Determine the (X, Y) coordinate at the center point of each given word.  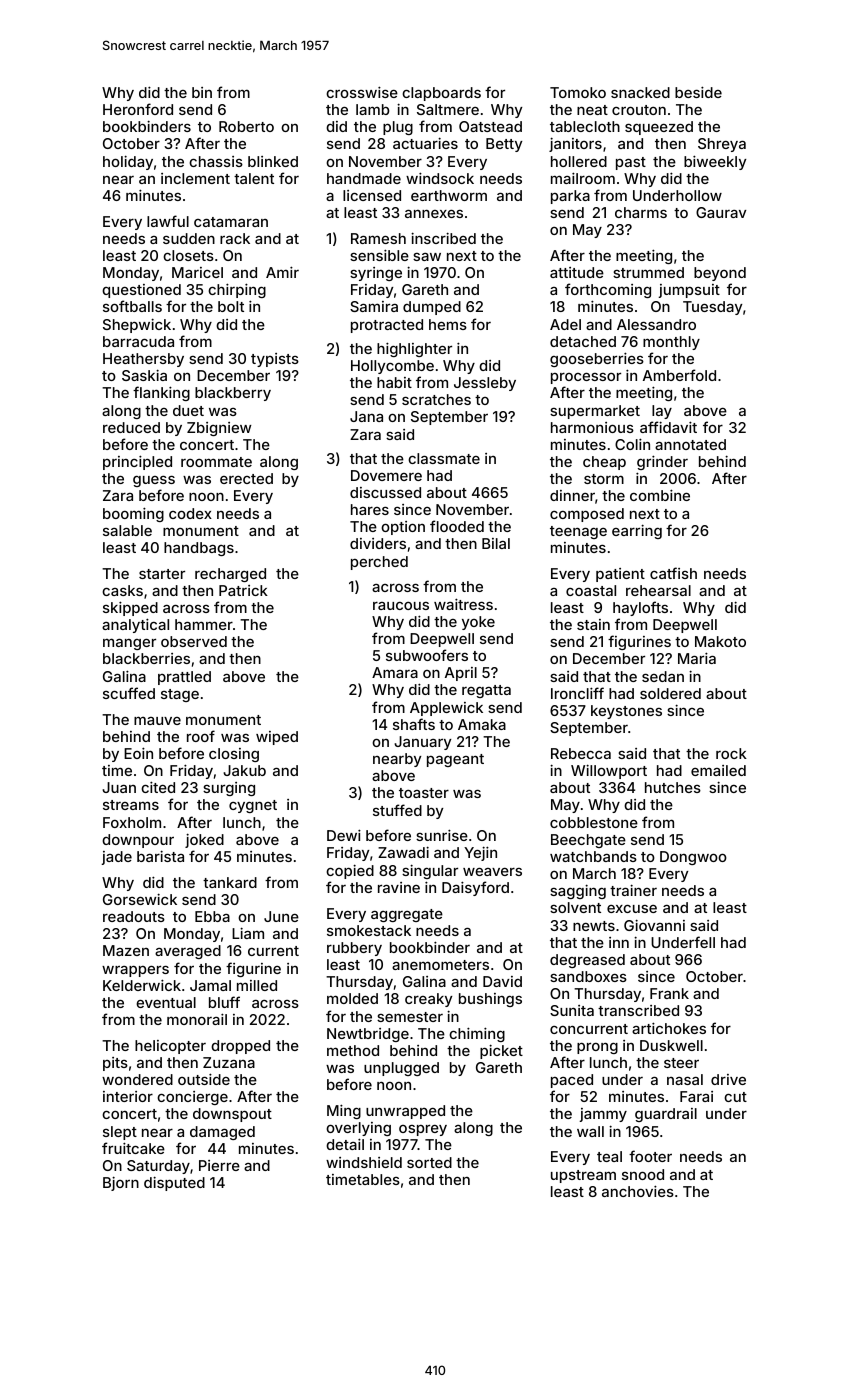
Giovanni (654, 925)
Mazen (126, 950)
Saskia (144, 375)
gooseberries (597, 359)
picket (501, 1051)
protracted (387, 326)
